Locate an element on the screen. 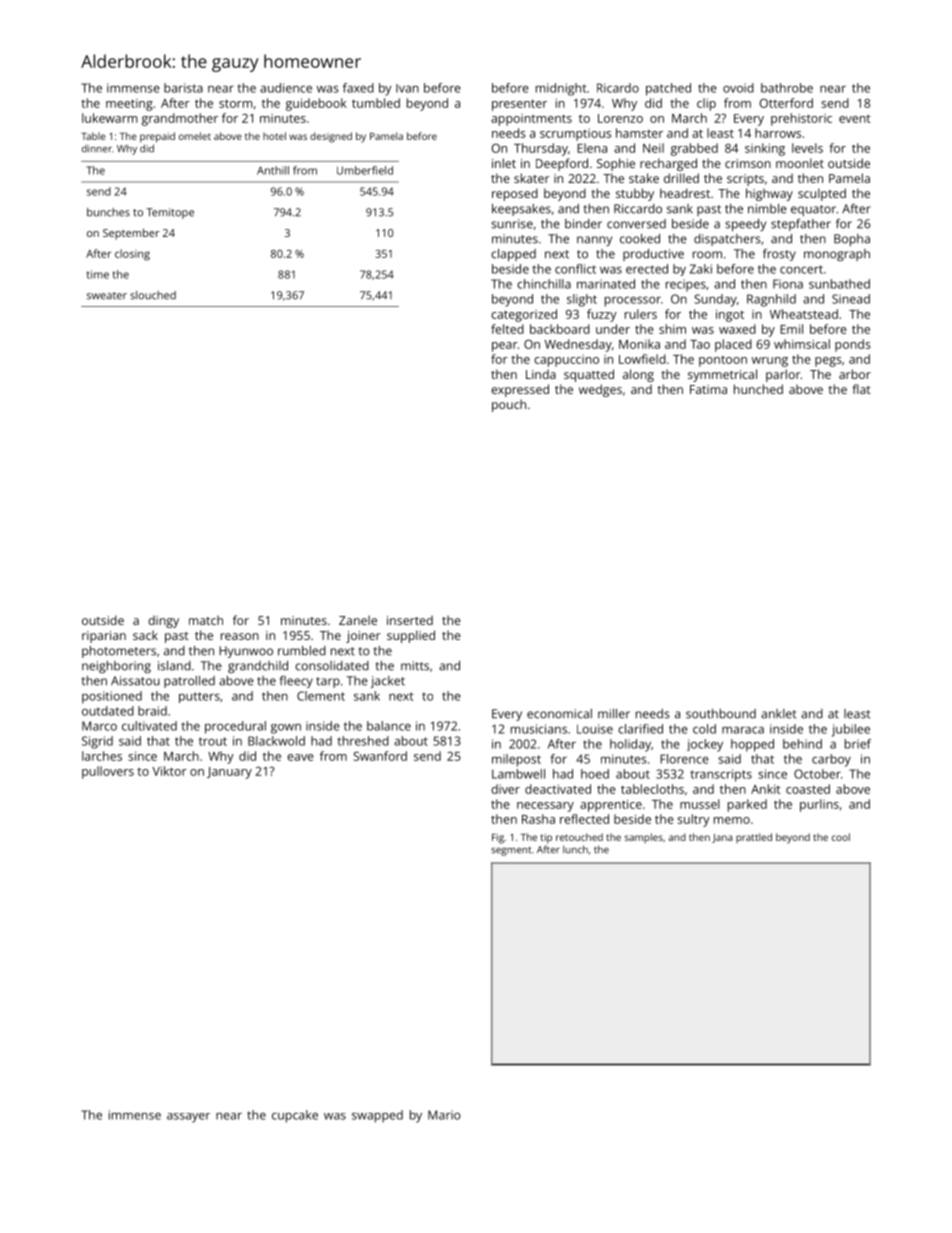  anklet is located at coordinates (778, 714).
